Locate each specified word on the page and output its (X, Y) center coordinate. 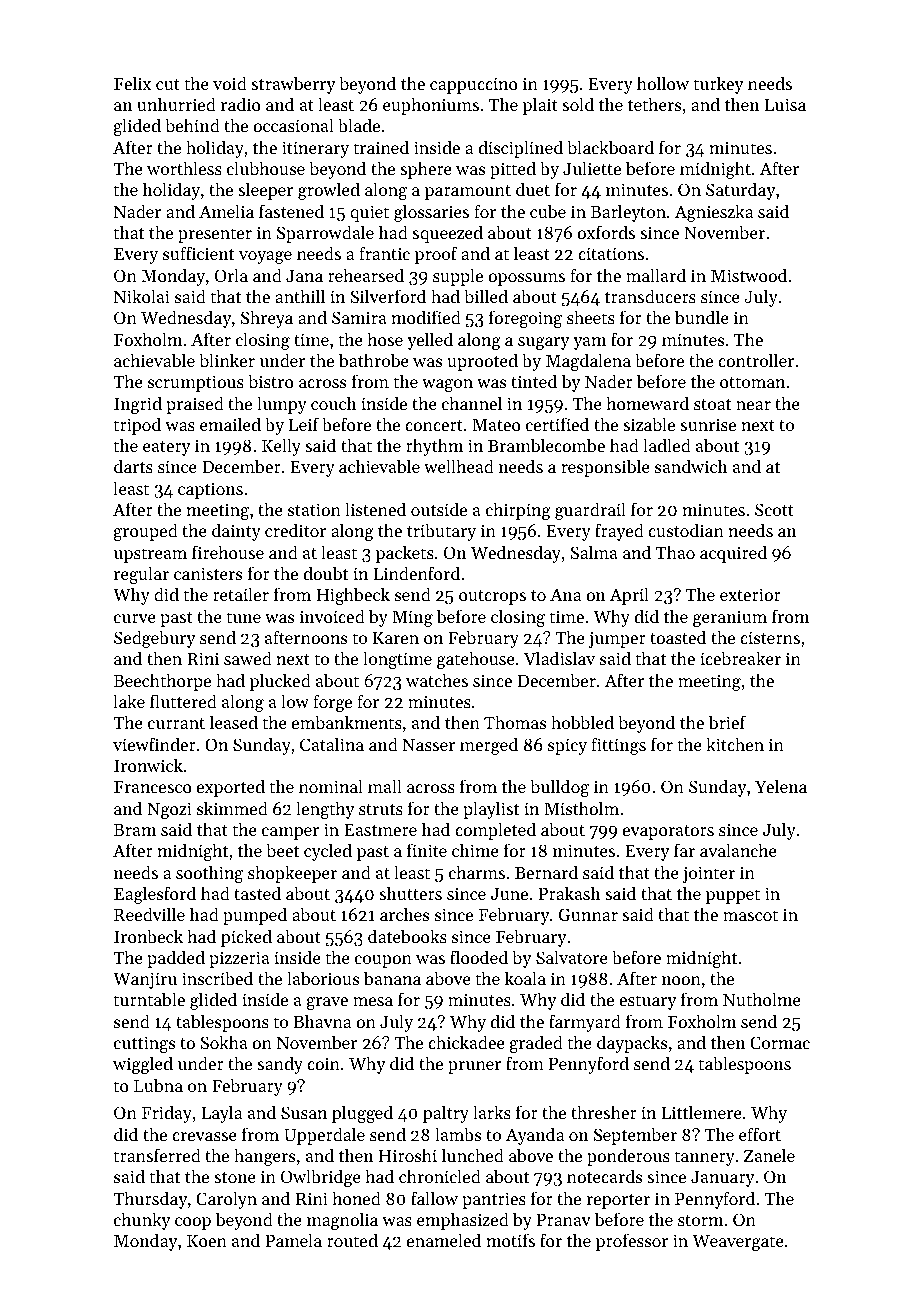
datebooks (407, 936)
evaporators (668, 832)
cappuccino (474, 85)
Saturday (740, 191)
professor (632, 1242)
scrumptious (196, 383)
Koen (207, 1241)
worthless (184, 168)
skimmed (232, 808)
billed (486, 296)
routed (352, 1240)
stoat (712, 404)
